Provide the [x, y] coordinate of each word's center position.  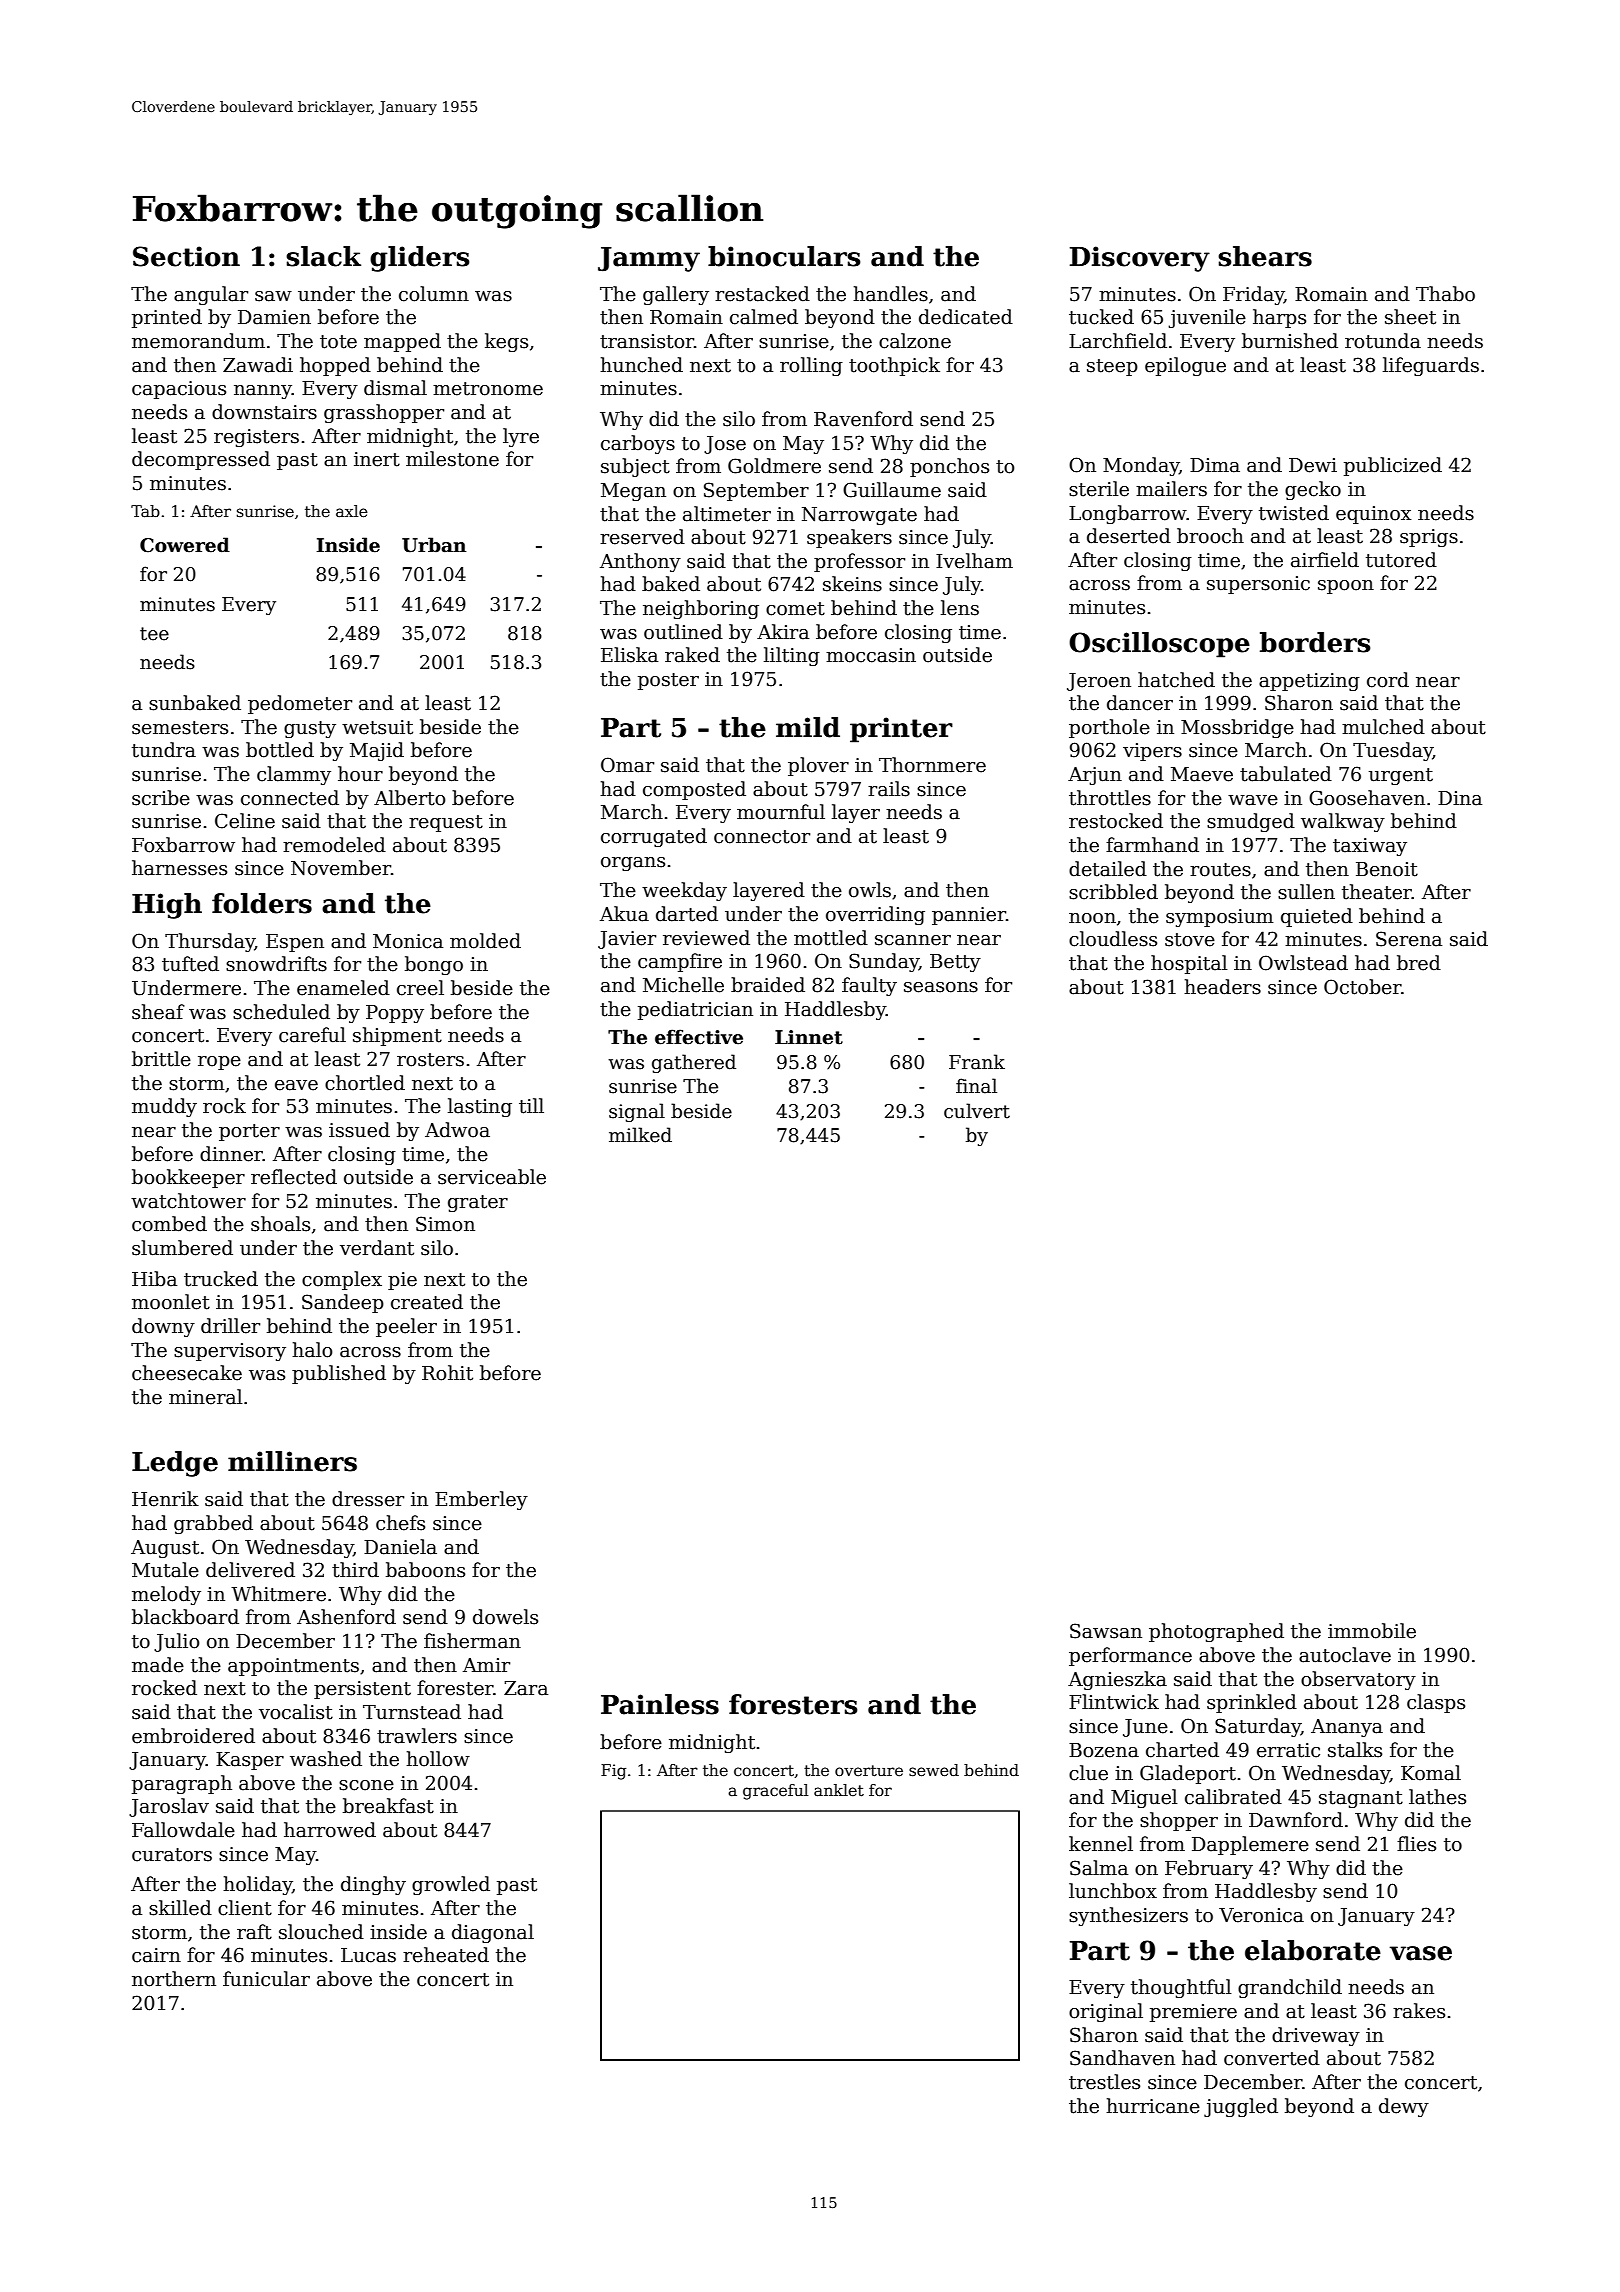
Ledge [175, 1464]
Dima [1215, 465]
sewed [934, 1770]
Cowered [185, 545]
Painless [660, 1704]
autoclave [1345, 1655]
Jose [725, 445]
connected [290, 798]
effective [699, 1037]
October [1362, 987]
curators [172, 1855]
